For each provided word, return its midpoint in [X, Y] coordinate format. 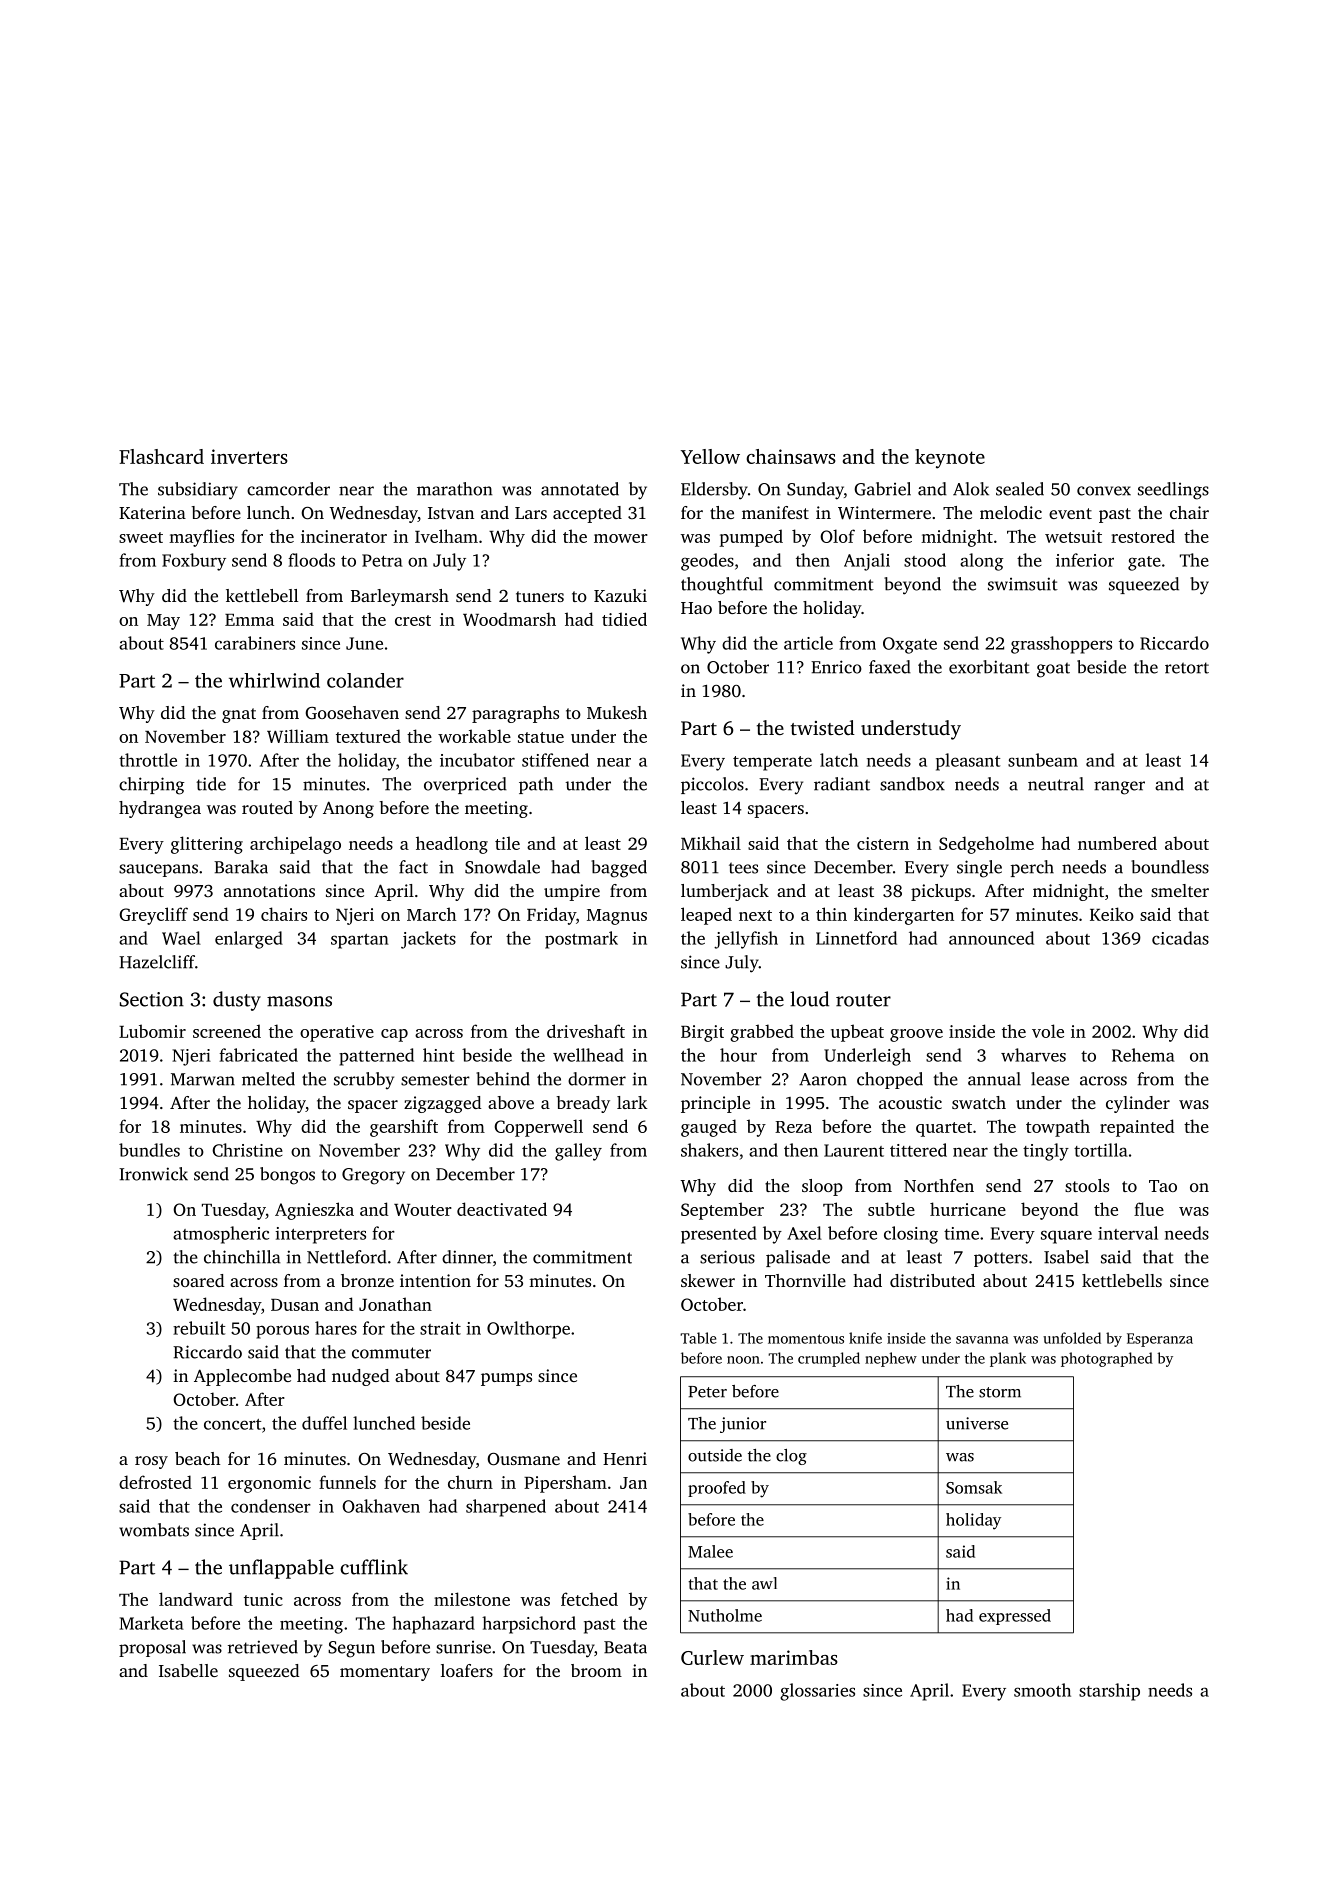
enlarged [249, 940]
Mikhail [711, 843]
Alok [971, 489]
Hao [696, 608]
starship [1109, 1692]
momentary [385, 1673]
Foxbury [194, 562]
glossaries [817, 1692]
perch [1032, 868]
